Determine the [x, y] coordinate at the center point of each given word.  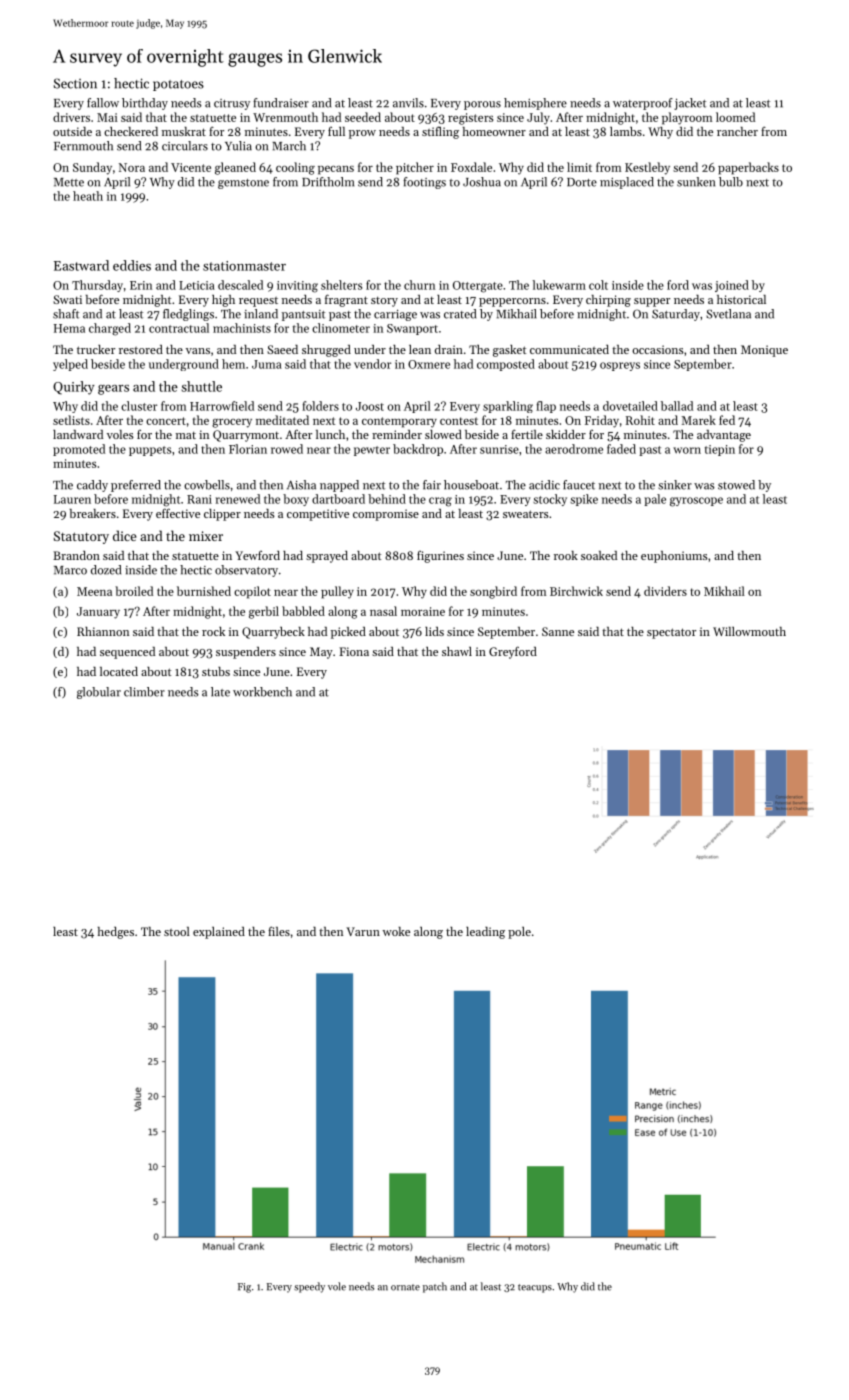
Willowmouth [749, 631]
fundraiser [281, 103]
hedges [116, 933]
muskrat [184, 131]
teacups [535, 1288]
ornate [405, 1287]
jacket [690, 104]
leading [485, 933]
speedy [309, 1287]
